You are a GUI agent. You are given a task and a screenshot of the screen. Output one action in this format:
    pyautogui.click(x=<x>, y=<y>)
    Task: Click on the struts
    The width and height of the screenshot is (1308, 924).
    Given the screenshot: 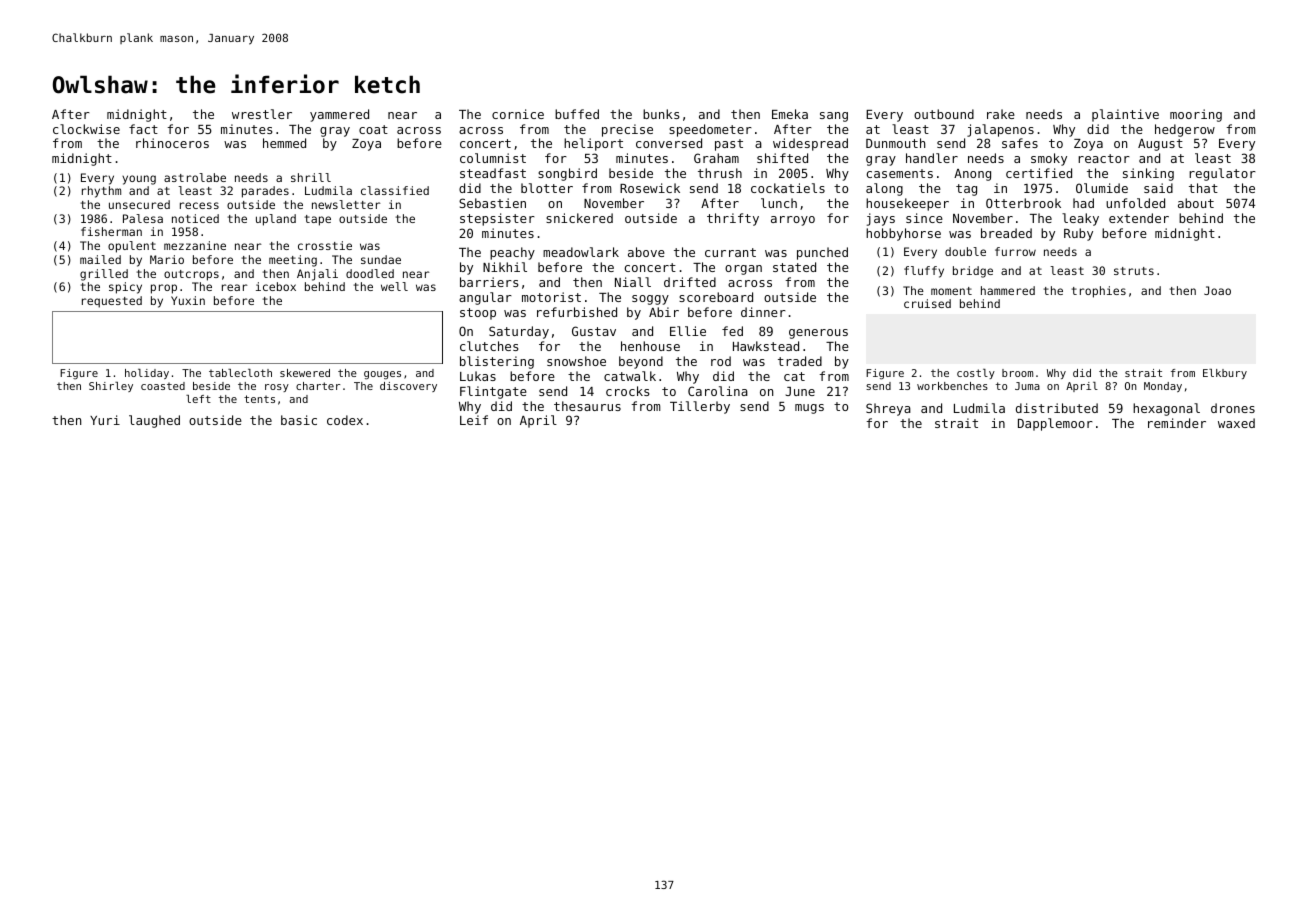 What is the action you would take?
    pyautogui.click(x=1134, y=271)
